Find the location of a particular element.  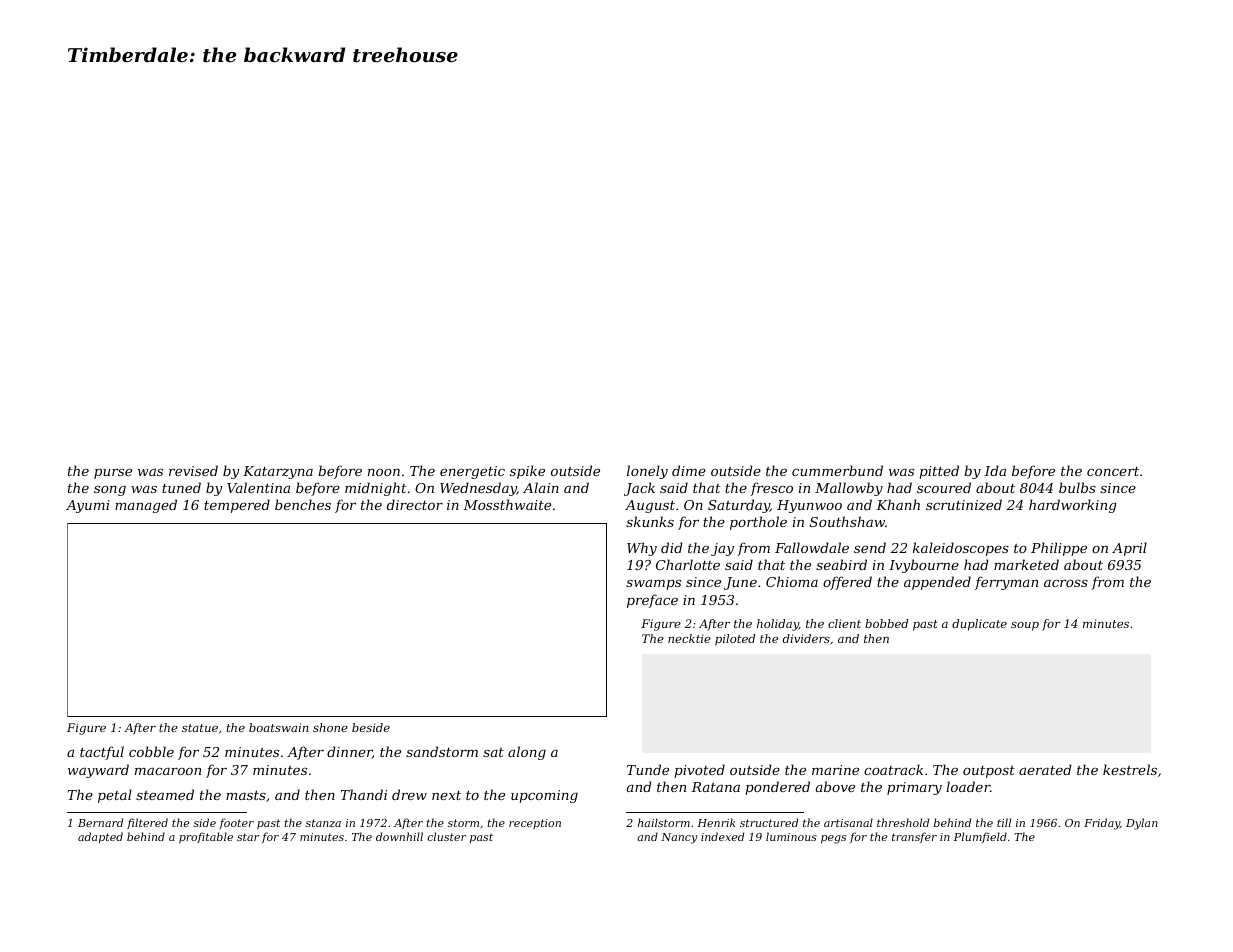

aerated is located at coordinates (1045, 769).
